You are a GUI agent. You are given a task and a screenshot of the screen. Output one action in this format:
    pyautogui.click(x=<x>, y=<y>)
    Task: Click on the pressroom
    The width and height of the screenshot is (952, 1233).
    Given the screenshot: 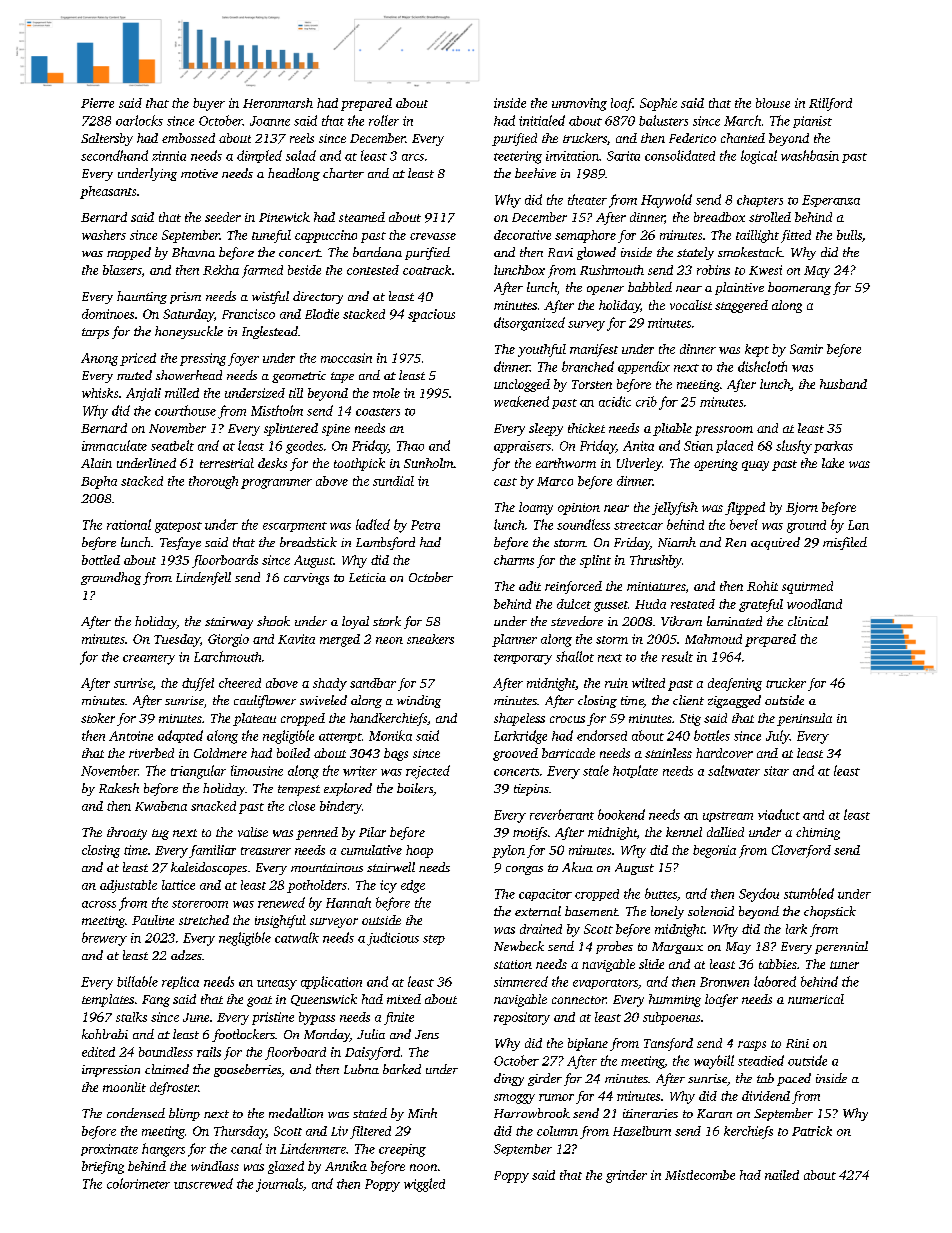 What is the action you would take?
    pyautogui.click(x=724, y=431)
